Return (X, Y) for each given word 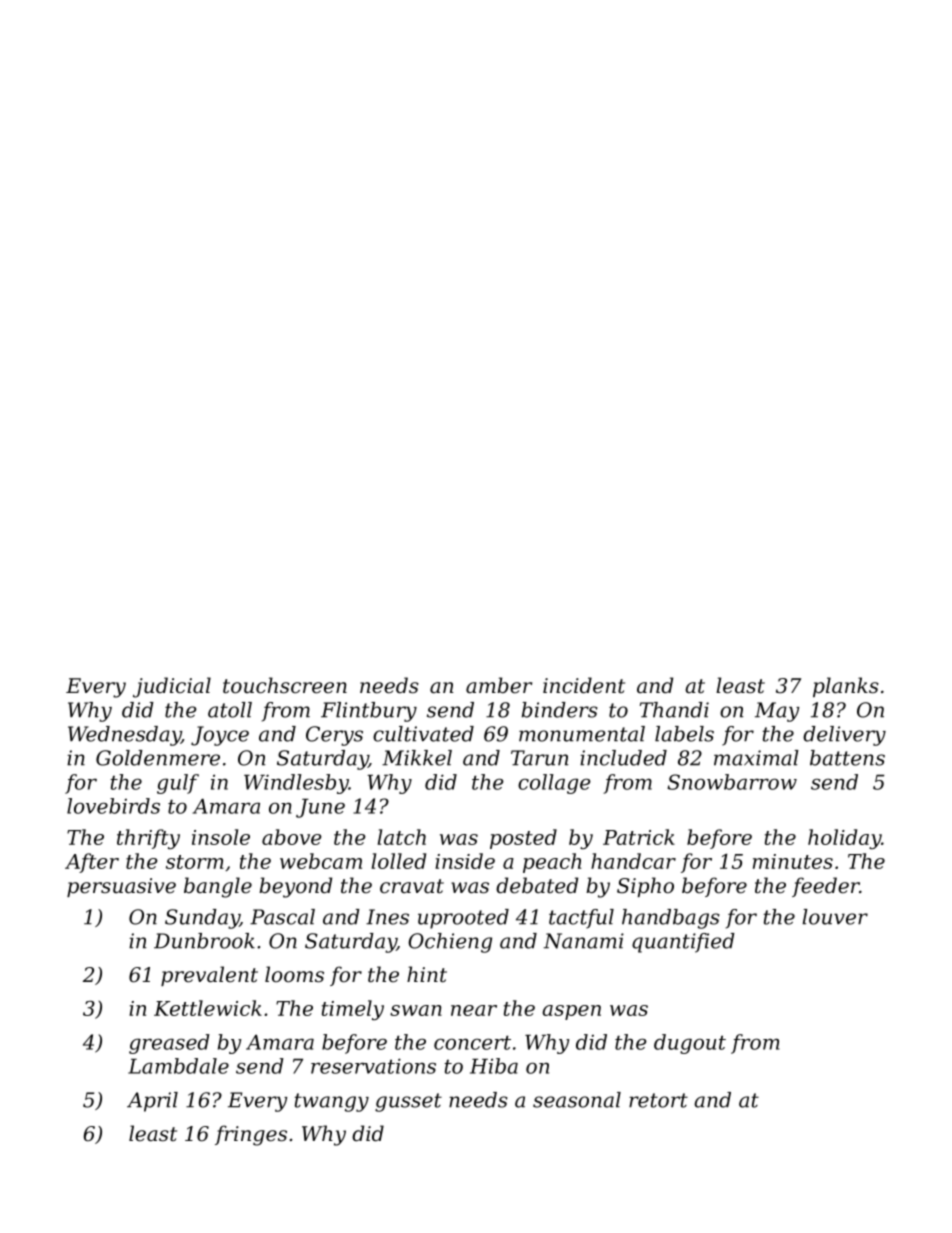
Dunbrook (204, 941)
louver (835, 917)
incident (584, 685)
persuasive (121, 887)
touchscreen (285, 685)
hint (427, 974)
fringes (251, 1135)
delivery (844, 736)
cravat (412, 886)
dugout (690, 1044)
